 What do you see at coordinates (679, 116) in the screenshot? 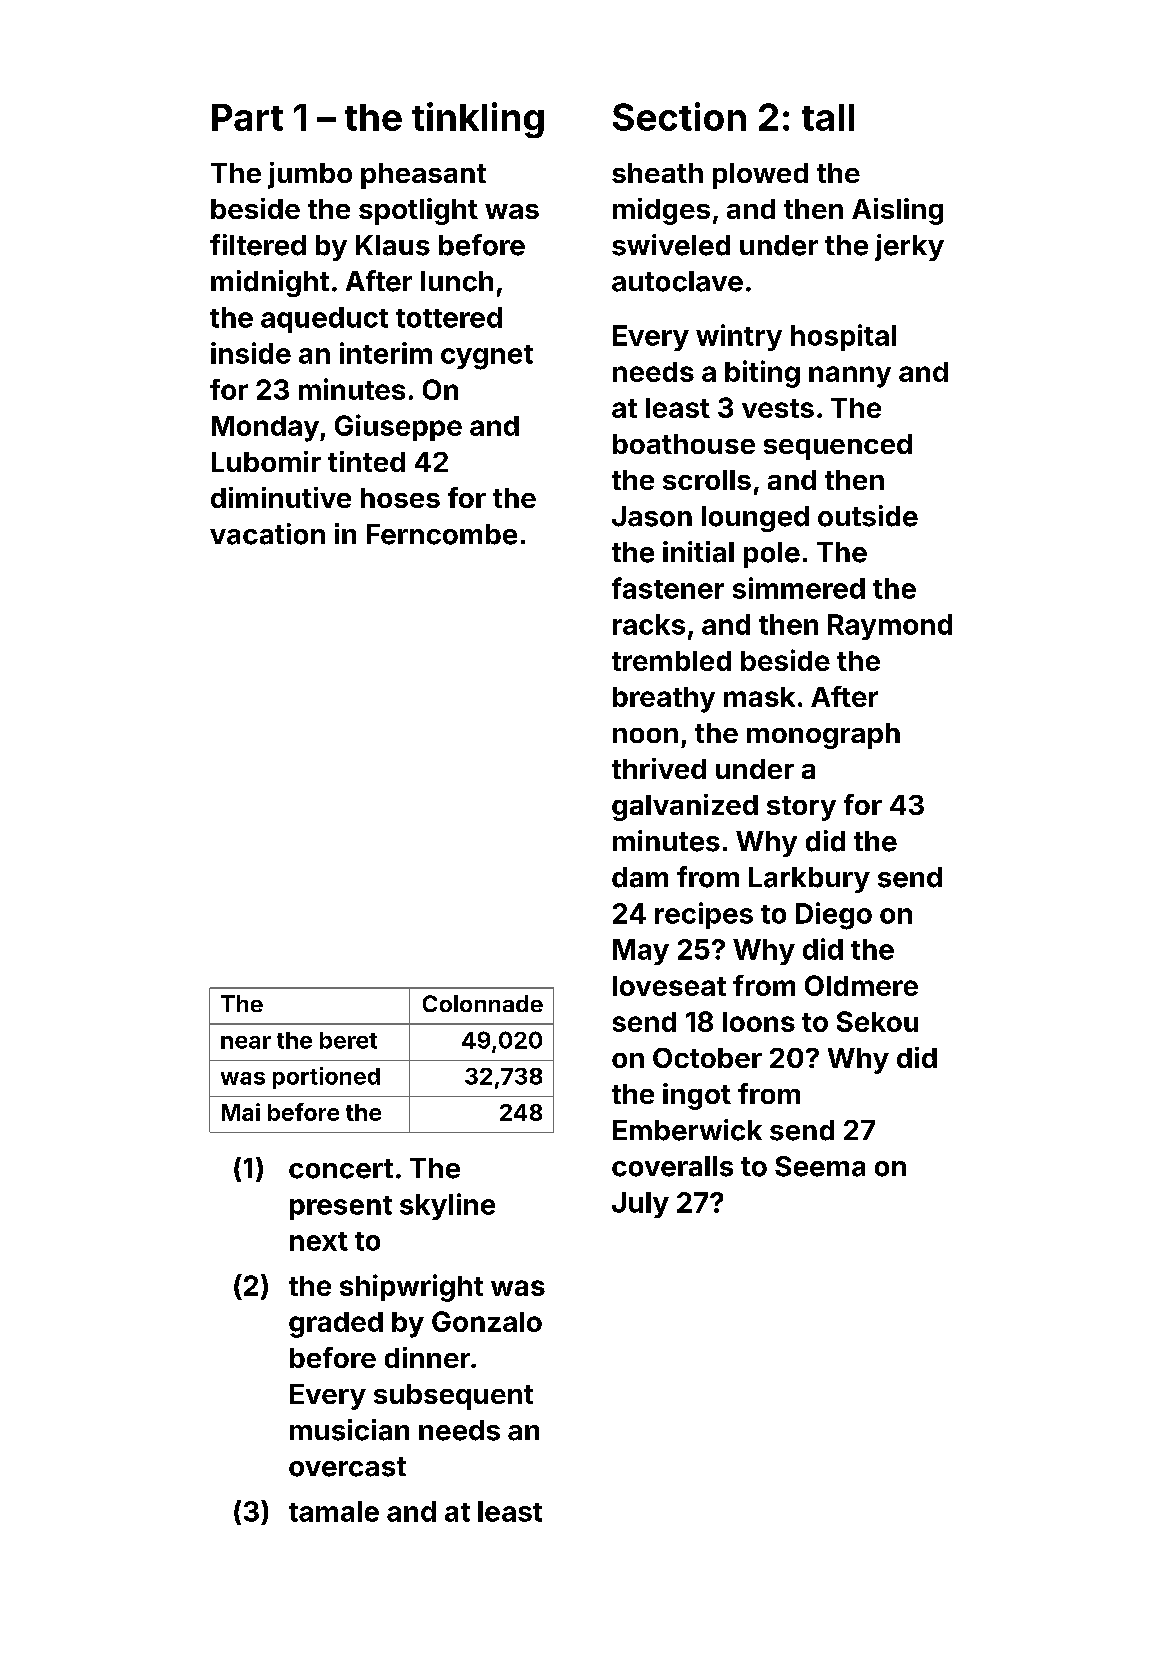
I see `Section` at bounding box center [679, 116].
